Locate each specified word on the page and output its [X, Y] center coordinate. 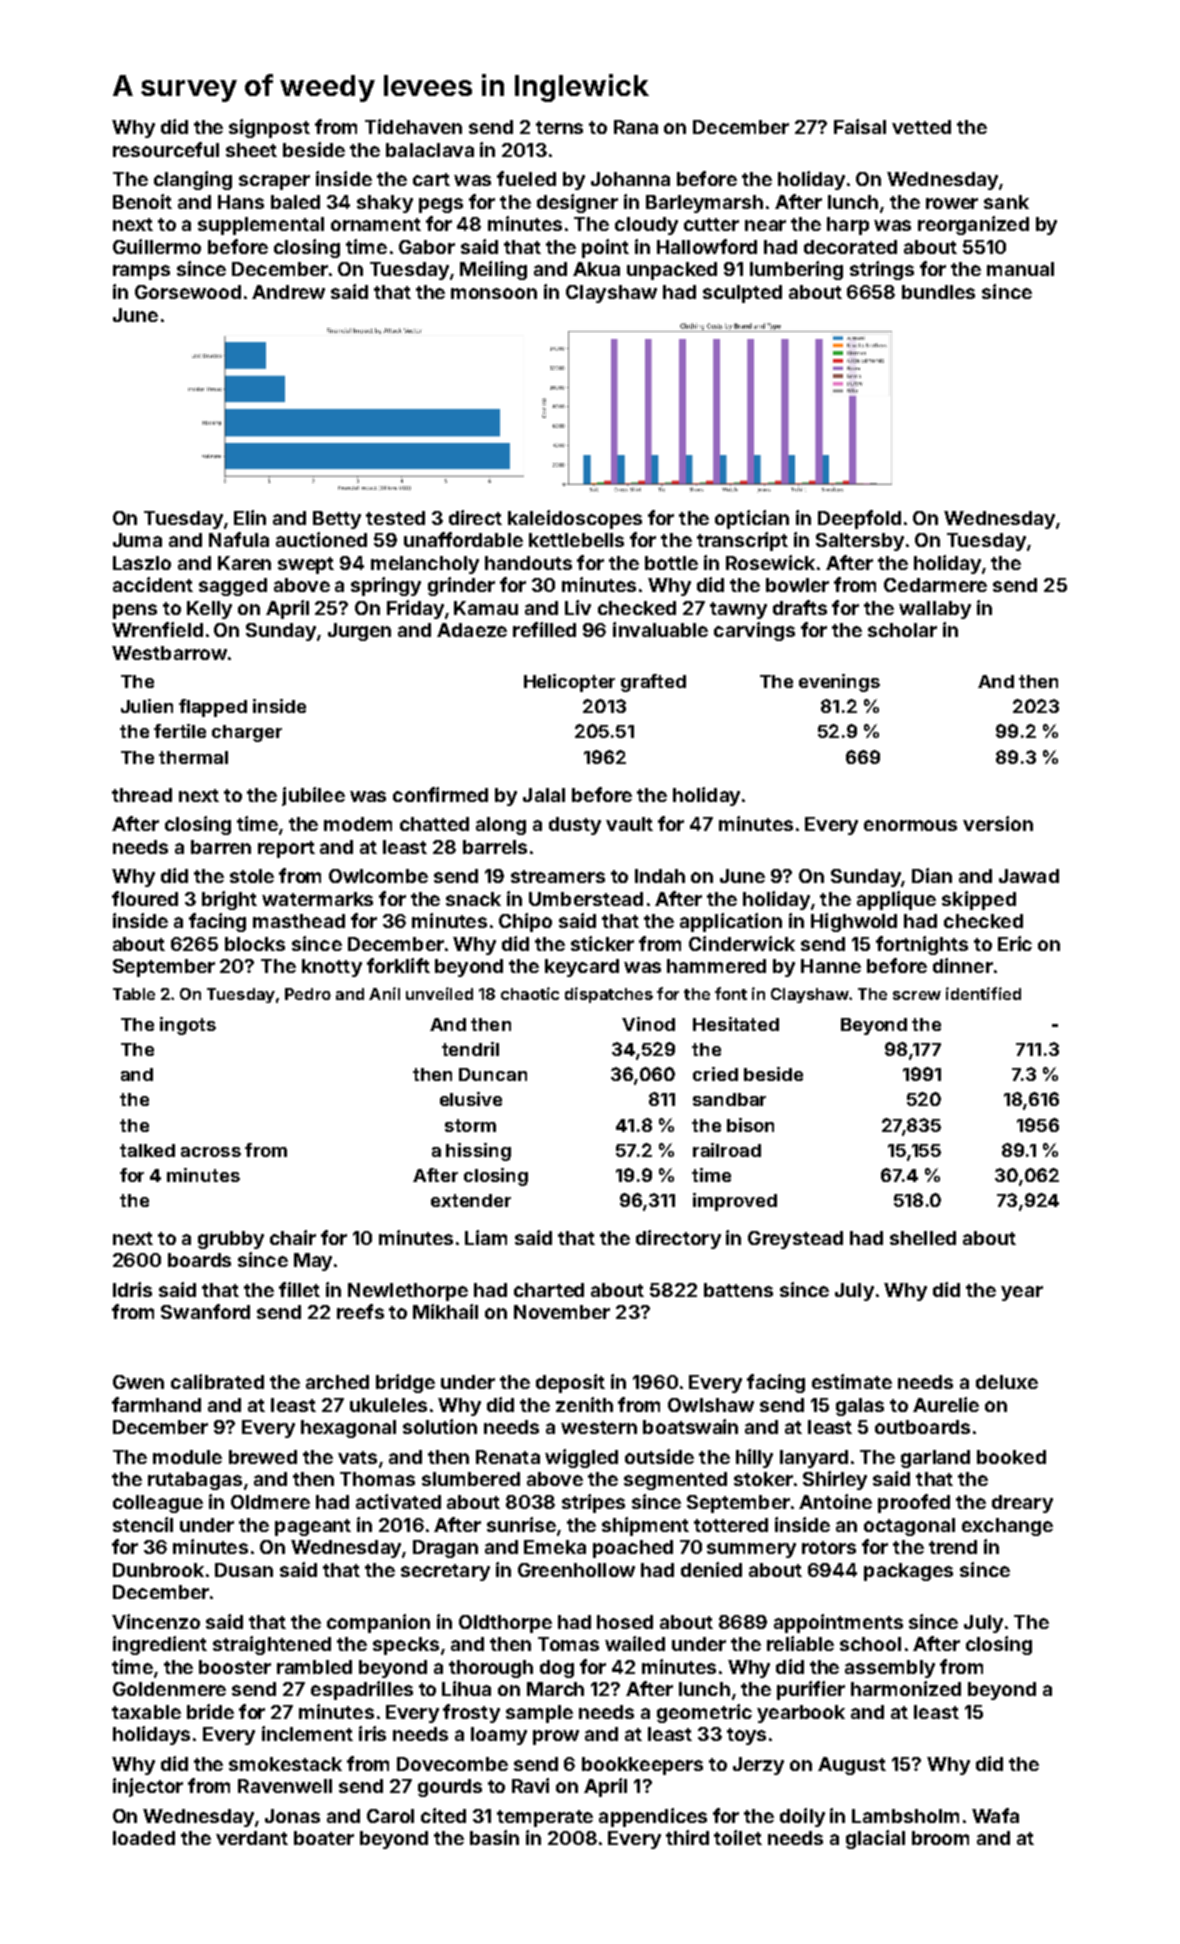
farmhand [156, 1404]
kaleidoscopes [575, 519]
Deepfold [859, 519]
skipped [979, 900]
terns [559, 127]
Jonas [292, 1816]
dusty [575, 826]
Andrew [288, 292]
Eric [1015, 943]
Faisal [860, 126]
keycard [582, 968]
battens [738, 1290]
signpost [269, 128]
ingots [188, 1026]
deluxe [1007, 1382]
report [286, 849]
